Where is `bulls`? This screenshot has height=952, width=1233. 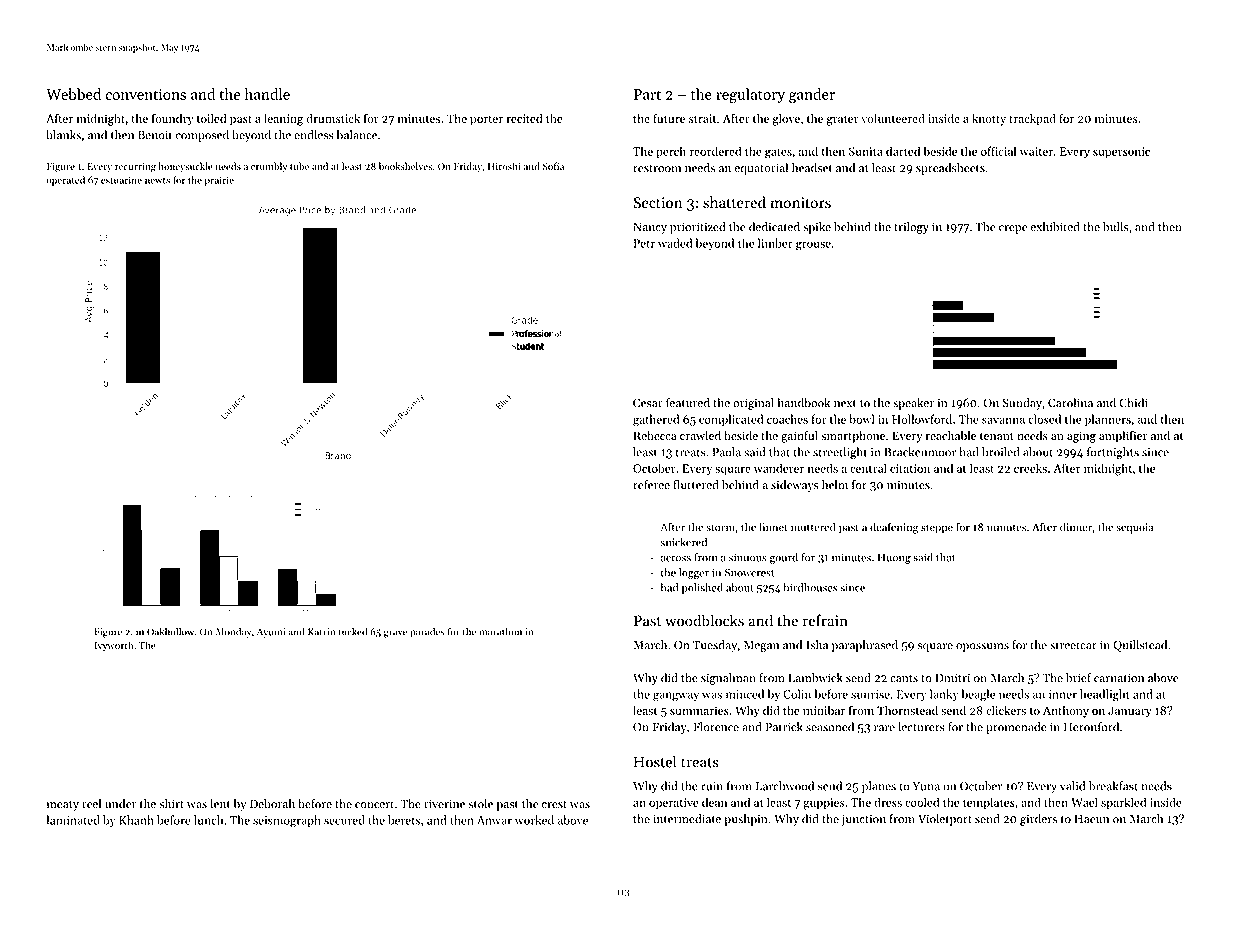 bulls is located at coordinates (1116, 227).
